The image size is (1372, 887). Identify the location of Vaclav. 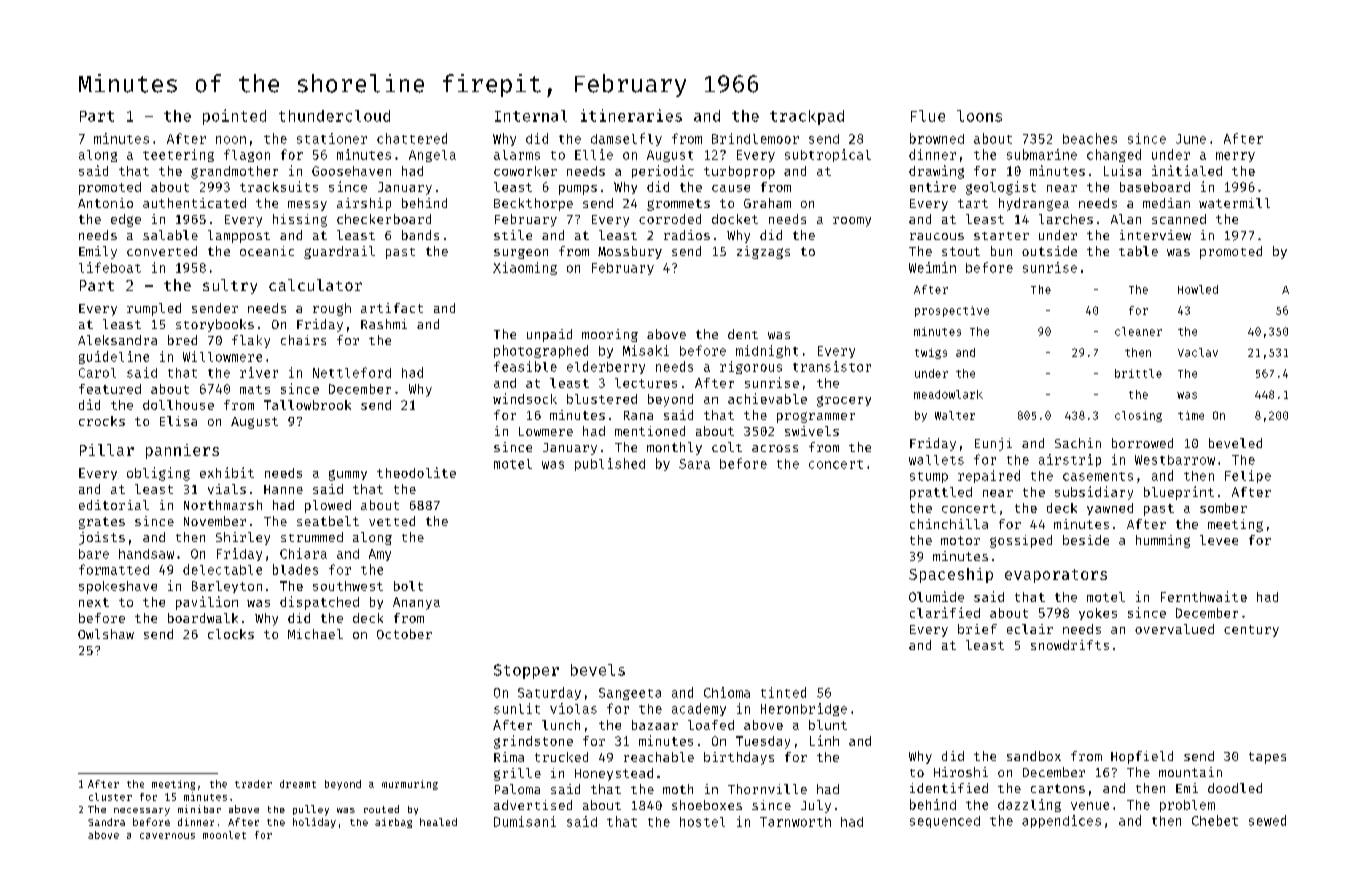
(1198, 352).
